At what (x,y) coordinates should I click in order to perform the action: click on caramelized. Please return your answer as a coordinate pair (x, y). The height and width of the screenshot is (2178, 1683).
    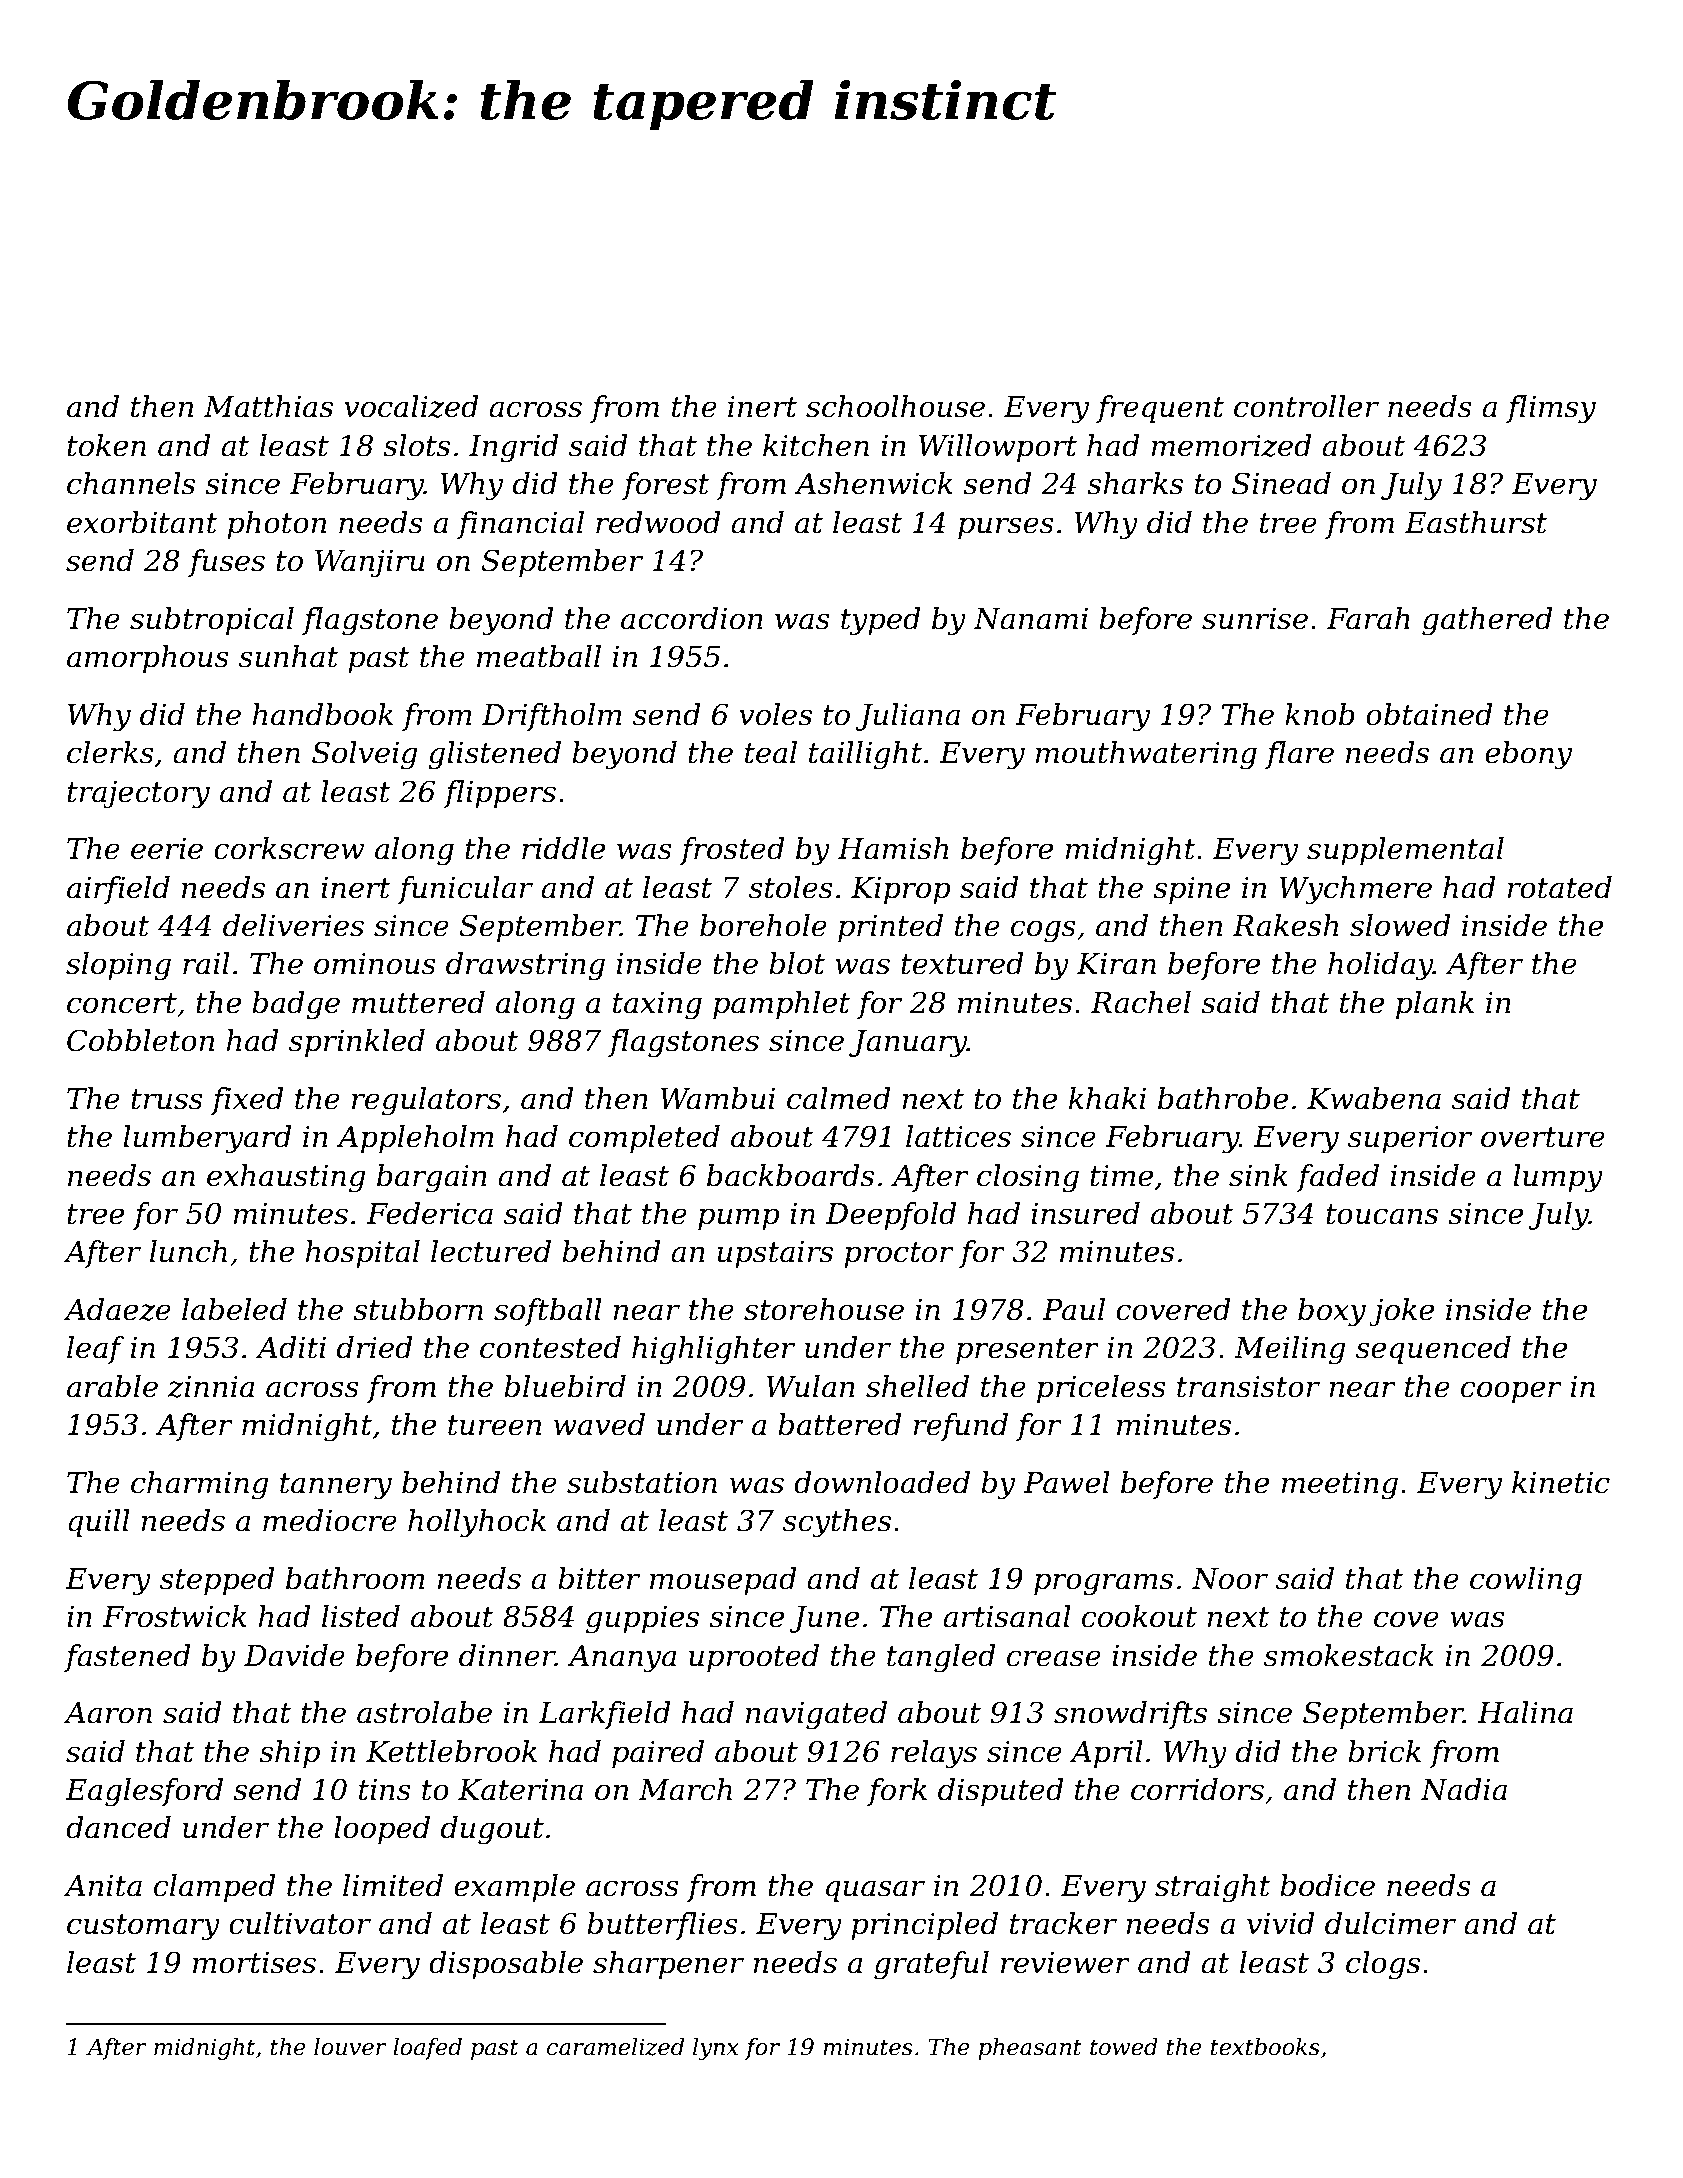
    Looking at the image, I should click on (615, 2047).
